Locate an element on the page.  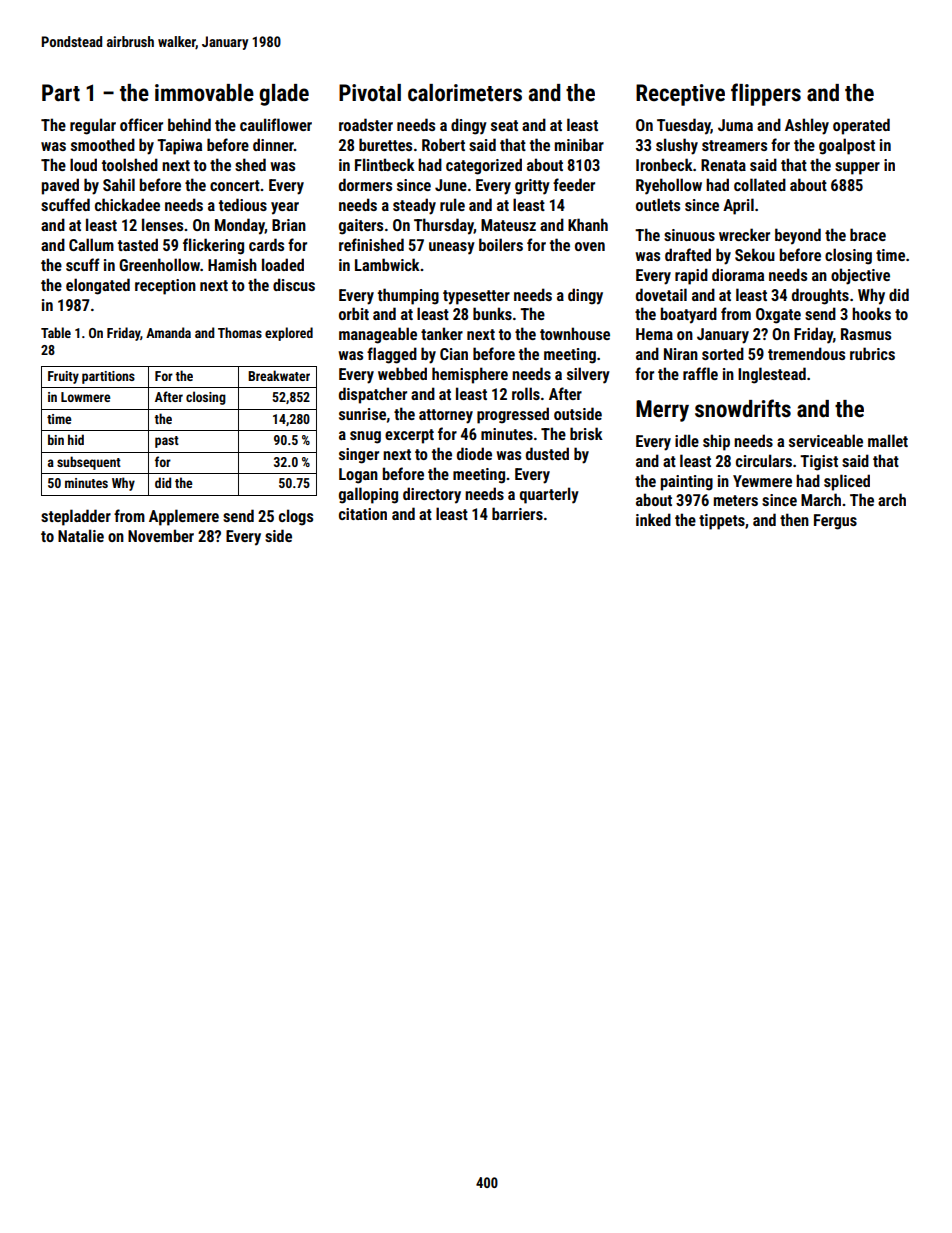
silvery is located at coordinates (588, 375).
